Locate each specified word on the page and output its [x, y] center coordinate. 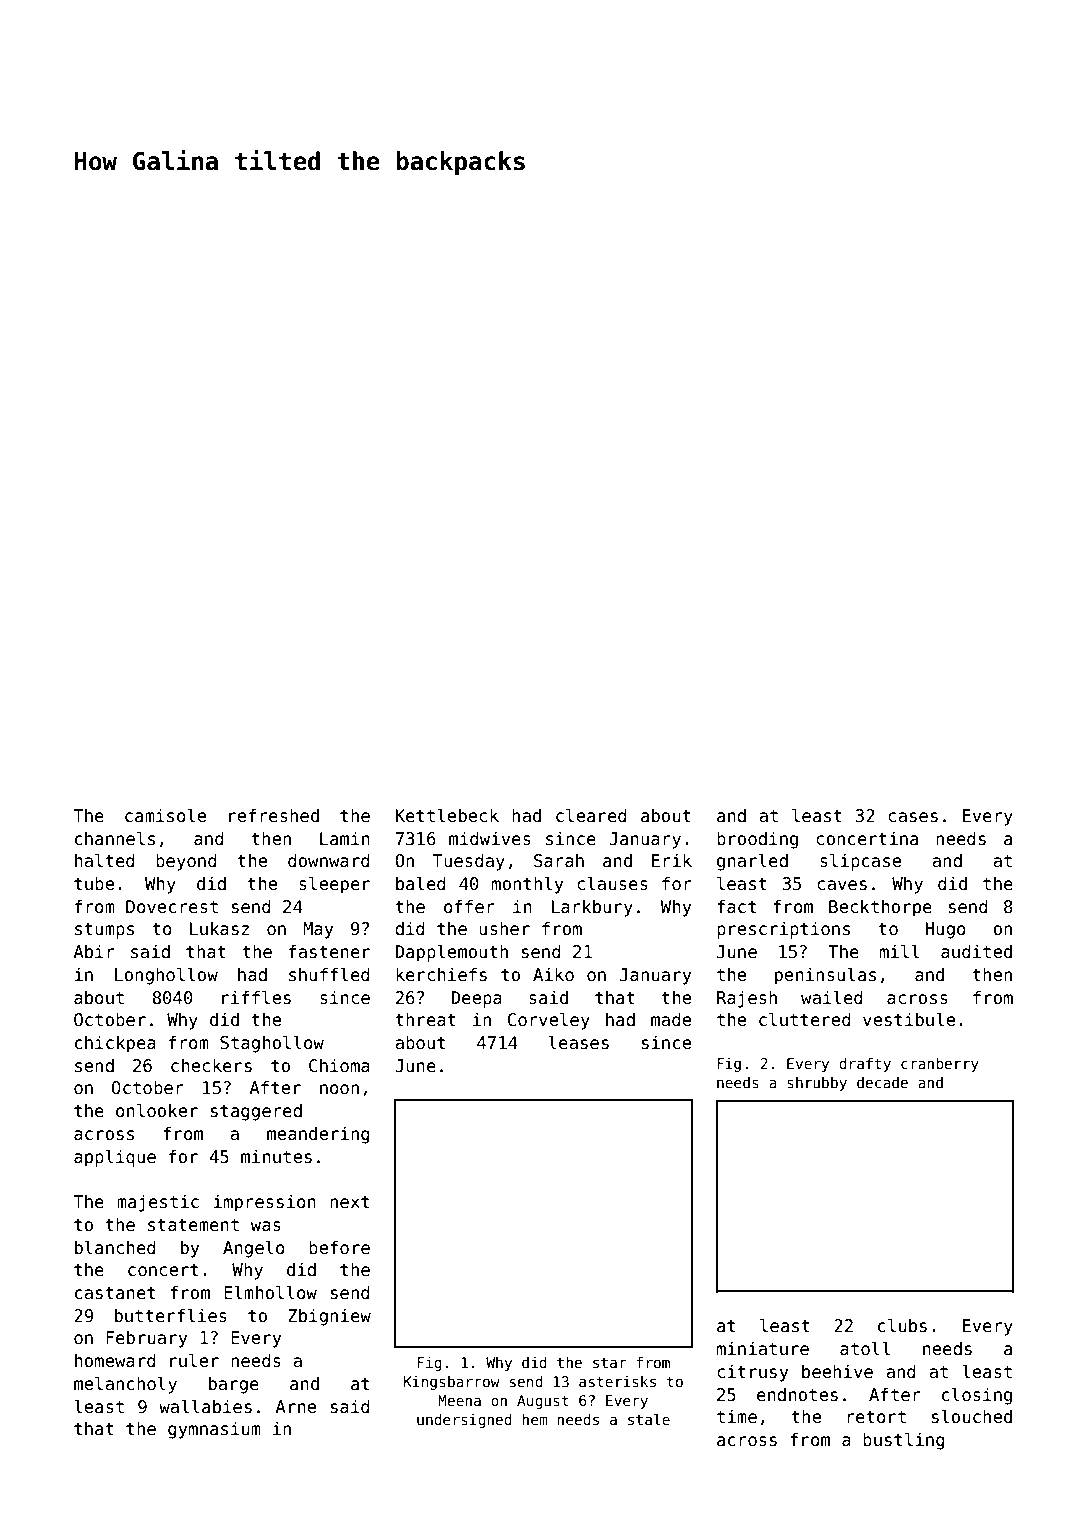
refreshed [274, 815]
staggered [256, 1112]
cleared [591, 815]
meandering [318, 1135]
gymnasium [214, 1430]
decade [882, 1082]
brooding [757, 840]
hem [534, 1419]
